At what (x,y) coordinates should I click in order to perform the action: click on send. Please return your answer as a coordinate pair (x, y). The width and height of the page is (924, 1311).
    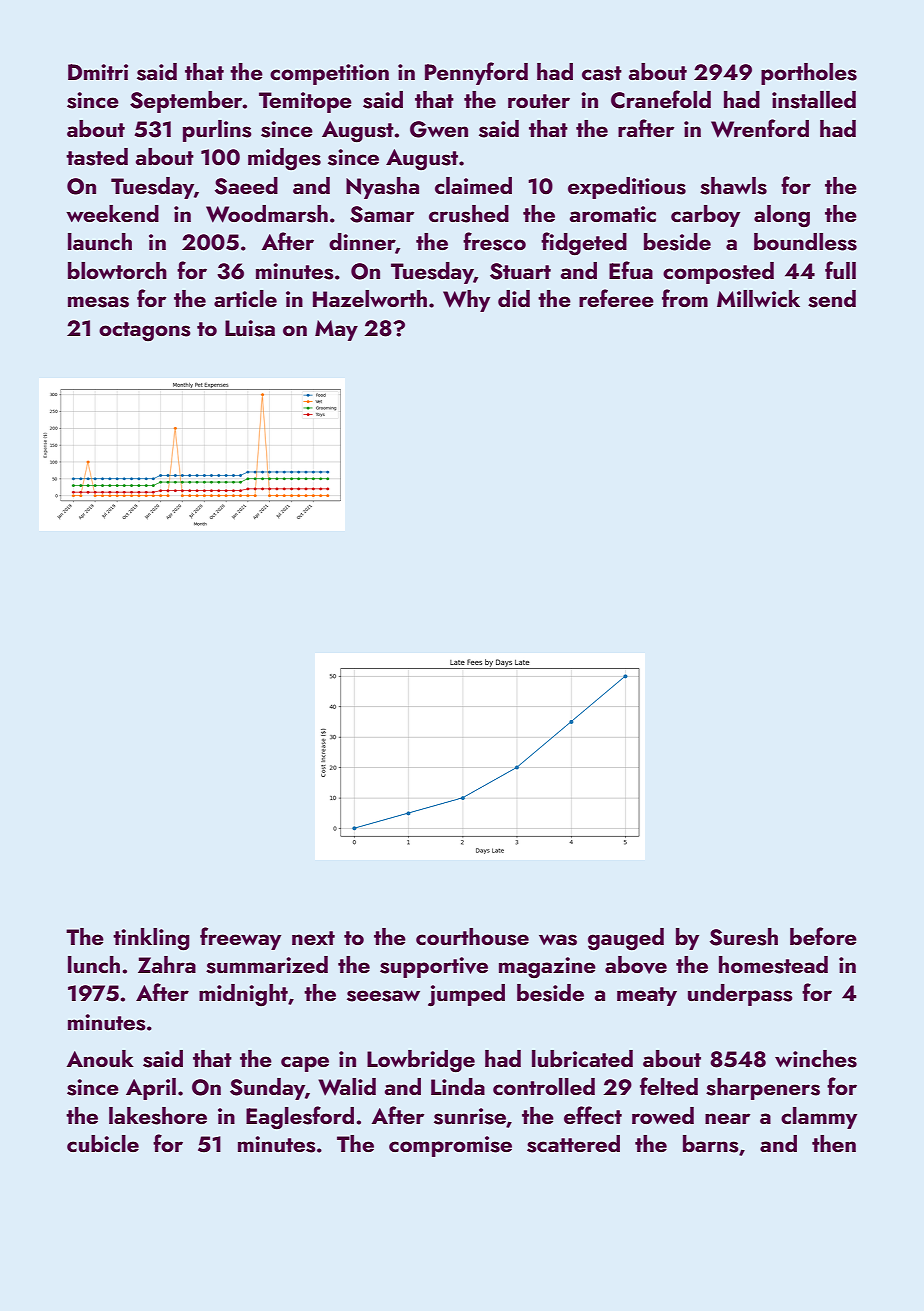
    Looking at the image, I should click on (832, 299).
